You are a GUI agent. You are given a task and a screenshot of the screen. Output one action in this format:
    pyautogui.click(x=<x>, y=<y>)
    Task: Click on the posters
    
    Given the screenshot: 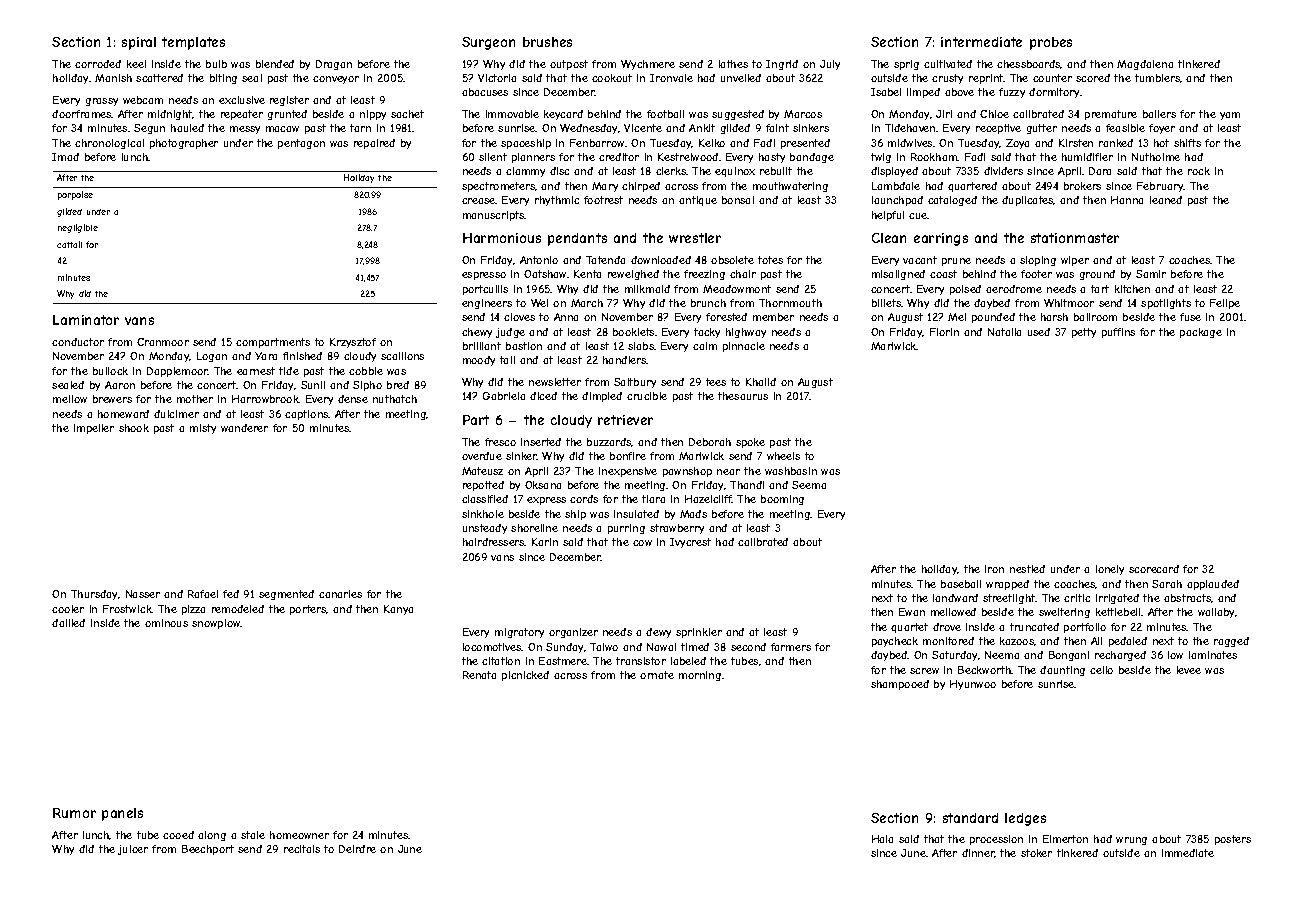 What is the action you would take?
    pyautogui.click(x=1233, y=840)
